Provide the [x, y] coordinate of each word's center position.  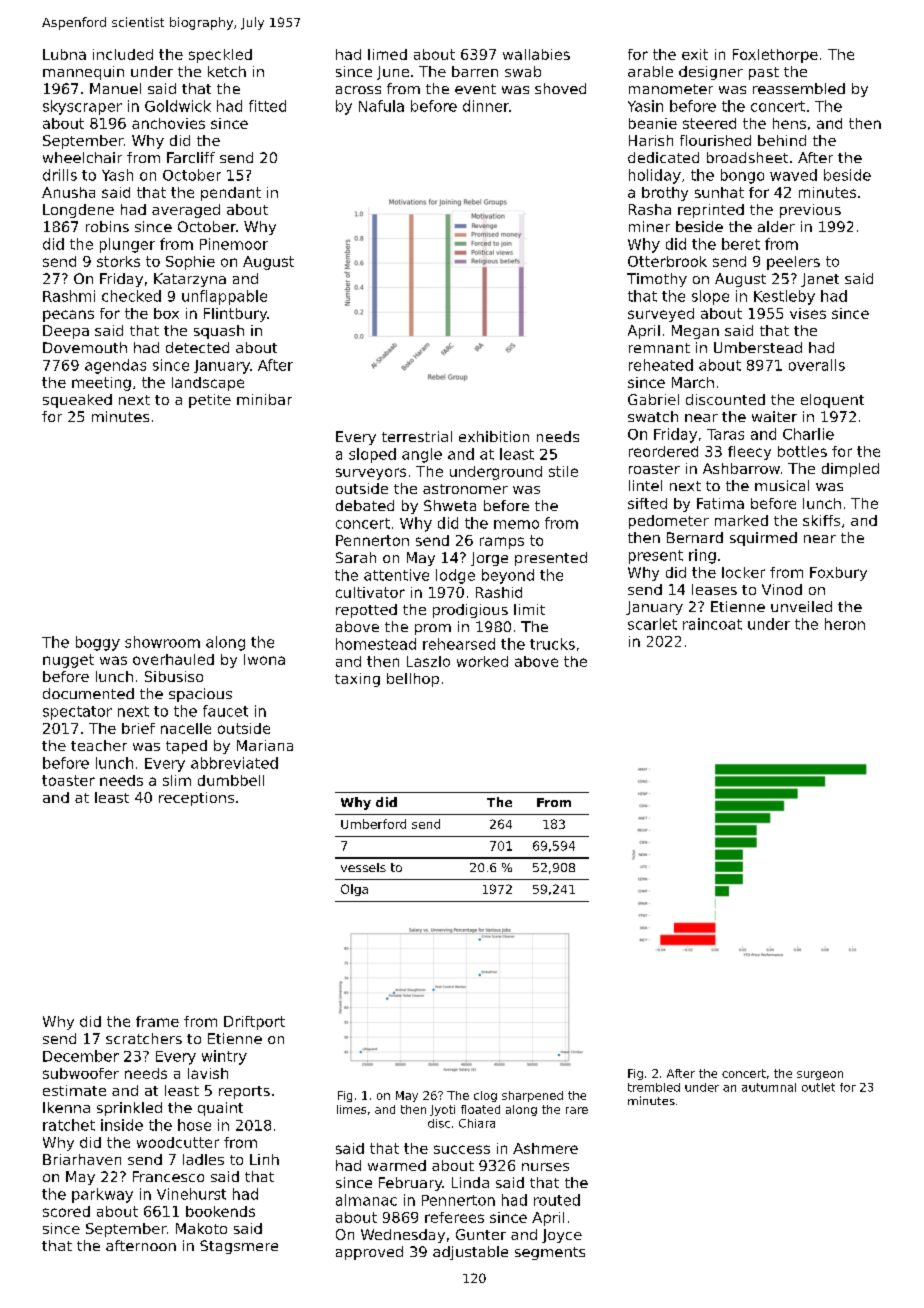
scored [66, 1211]
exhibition [494, 436]
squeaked [77, 401]
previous [810, 211]
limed [387, 54]
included [123, 54]
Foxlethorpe [775, 56]
